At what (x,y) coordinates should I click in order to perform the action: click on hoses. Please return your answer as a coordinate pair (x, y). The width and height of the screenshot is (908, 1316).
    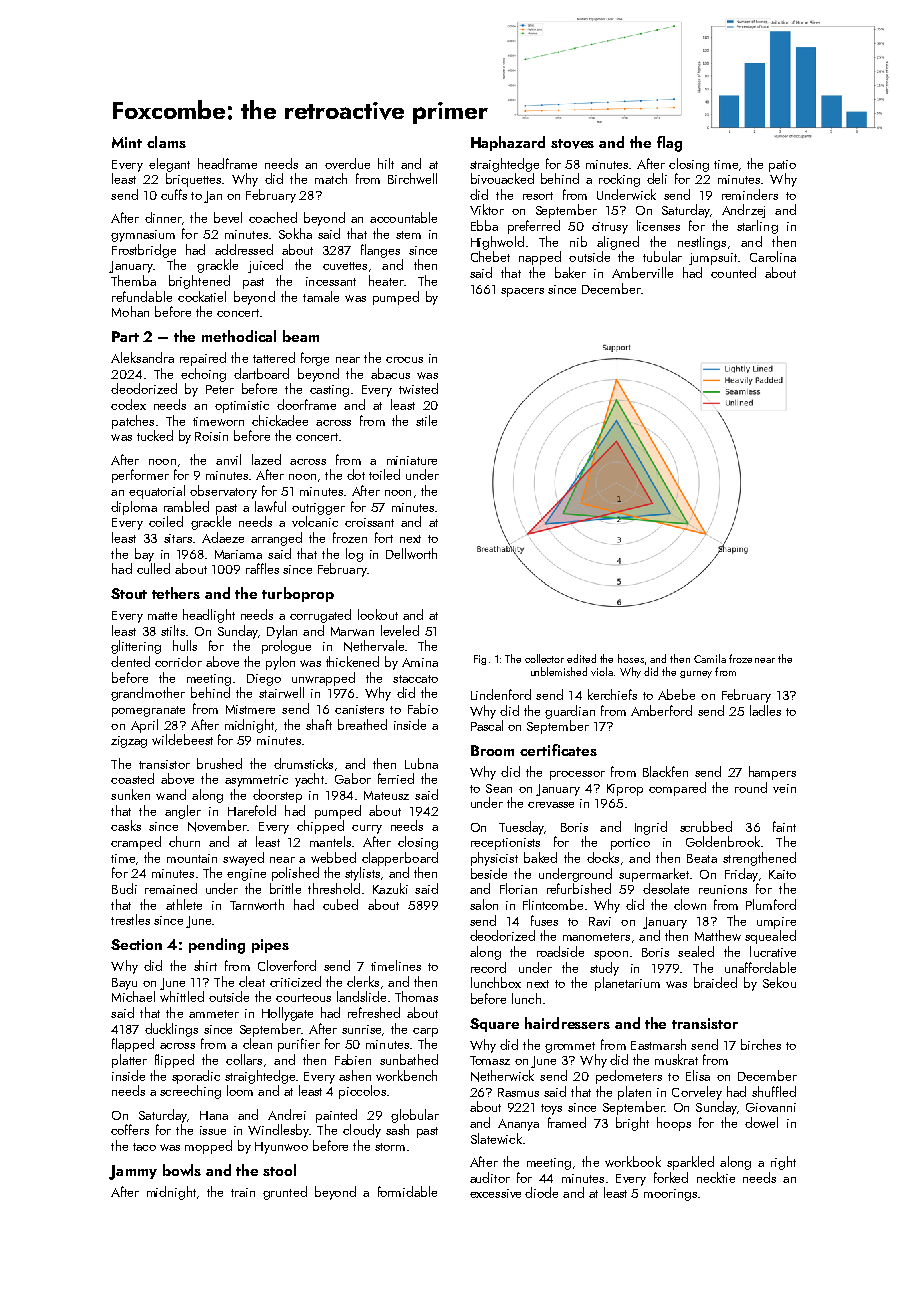
    Looking at the image, I should click on (631, 658).
